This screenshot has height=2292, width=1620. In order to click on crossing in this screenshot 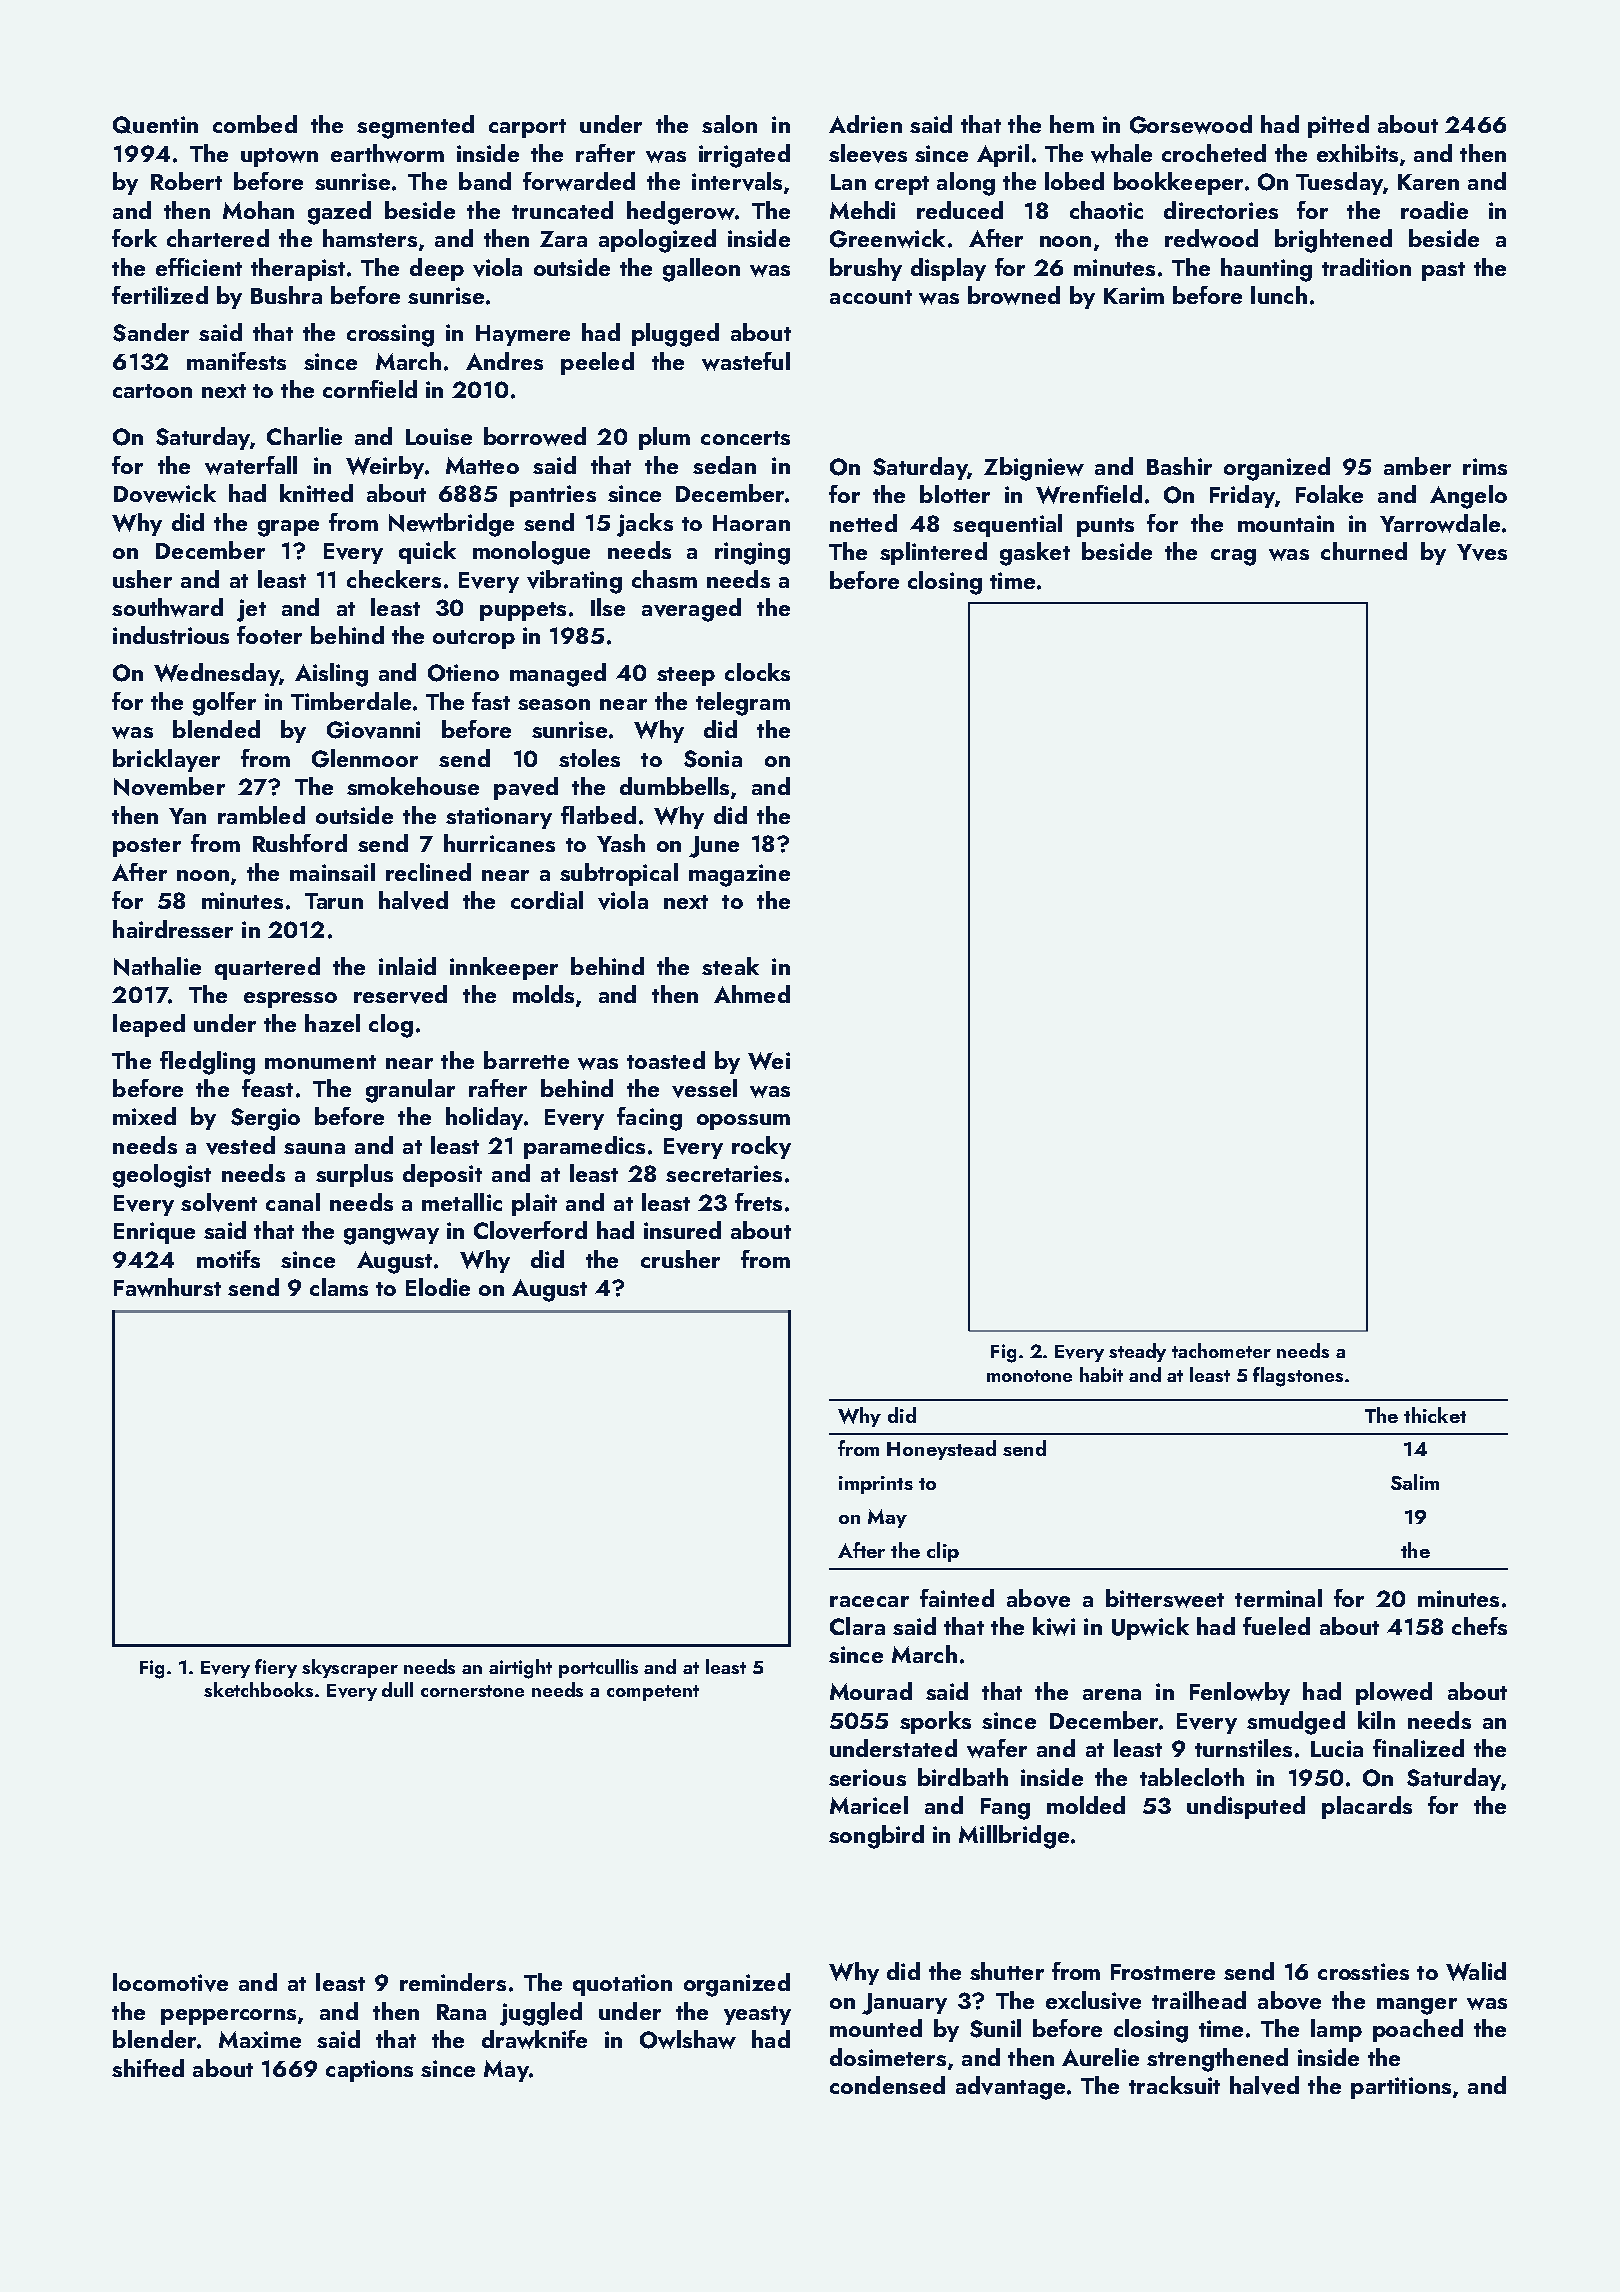, I will do `click(390, 335)`.
